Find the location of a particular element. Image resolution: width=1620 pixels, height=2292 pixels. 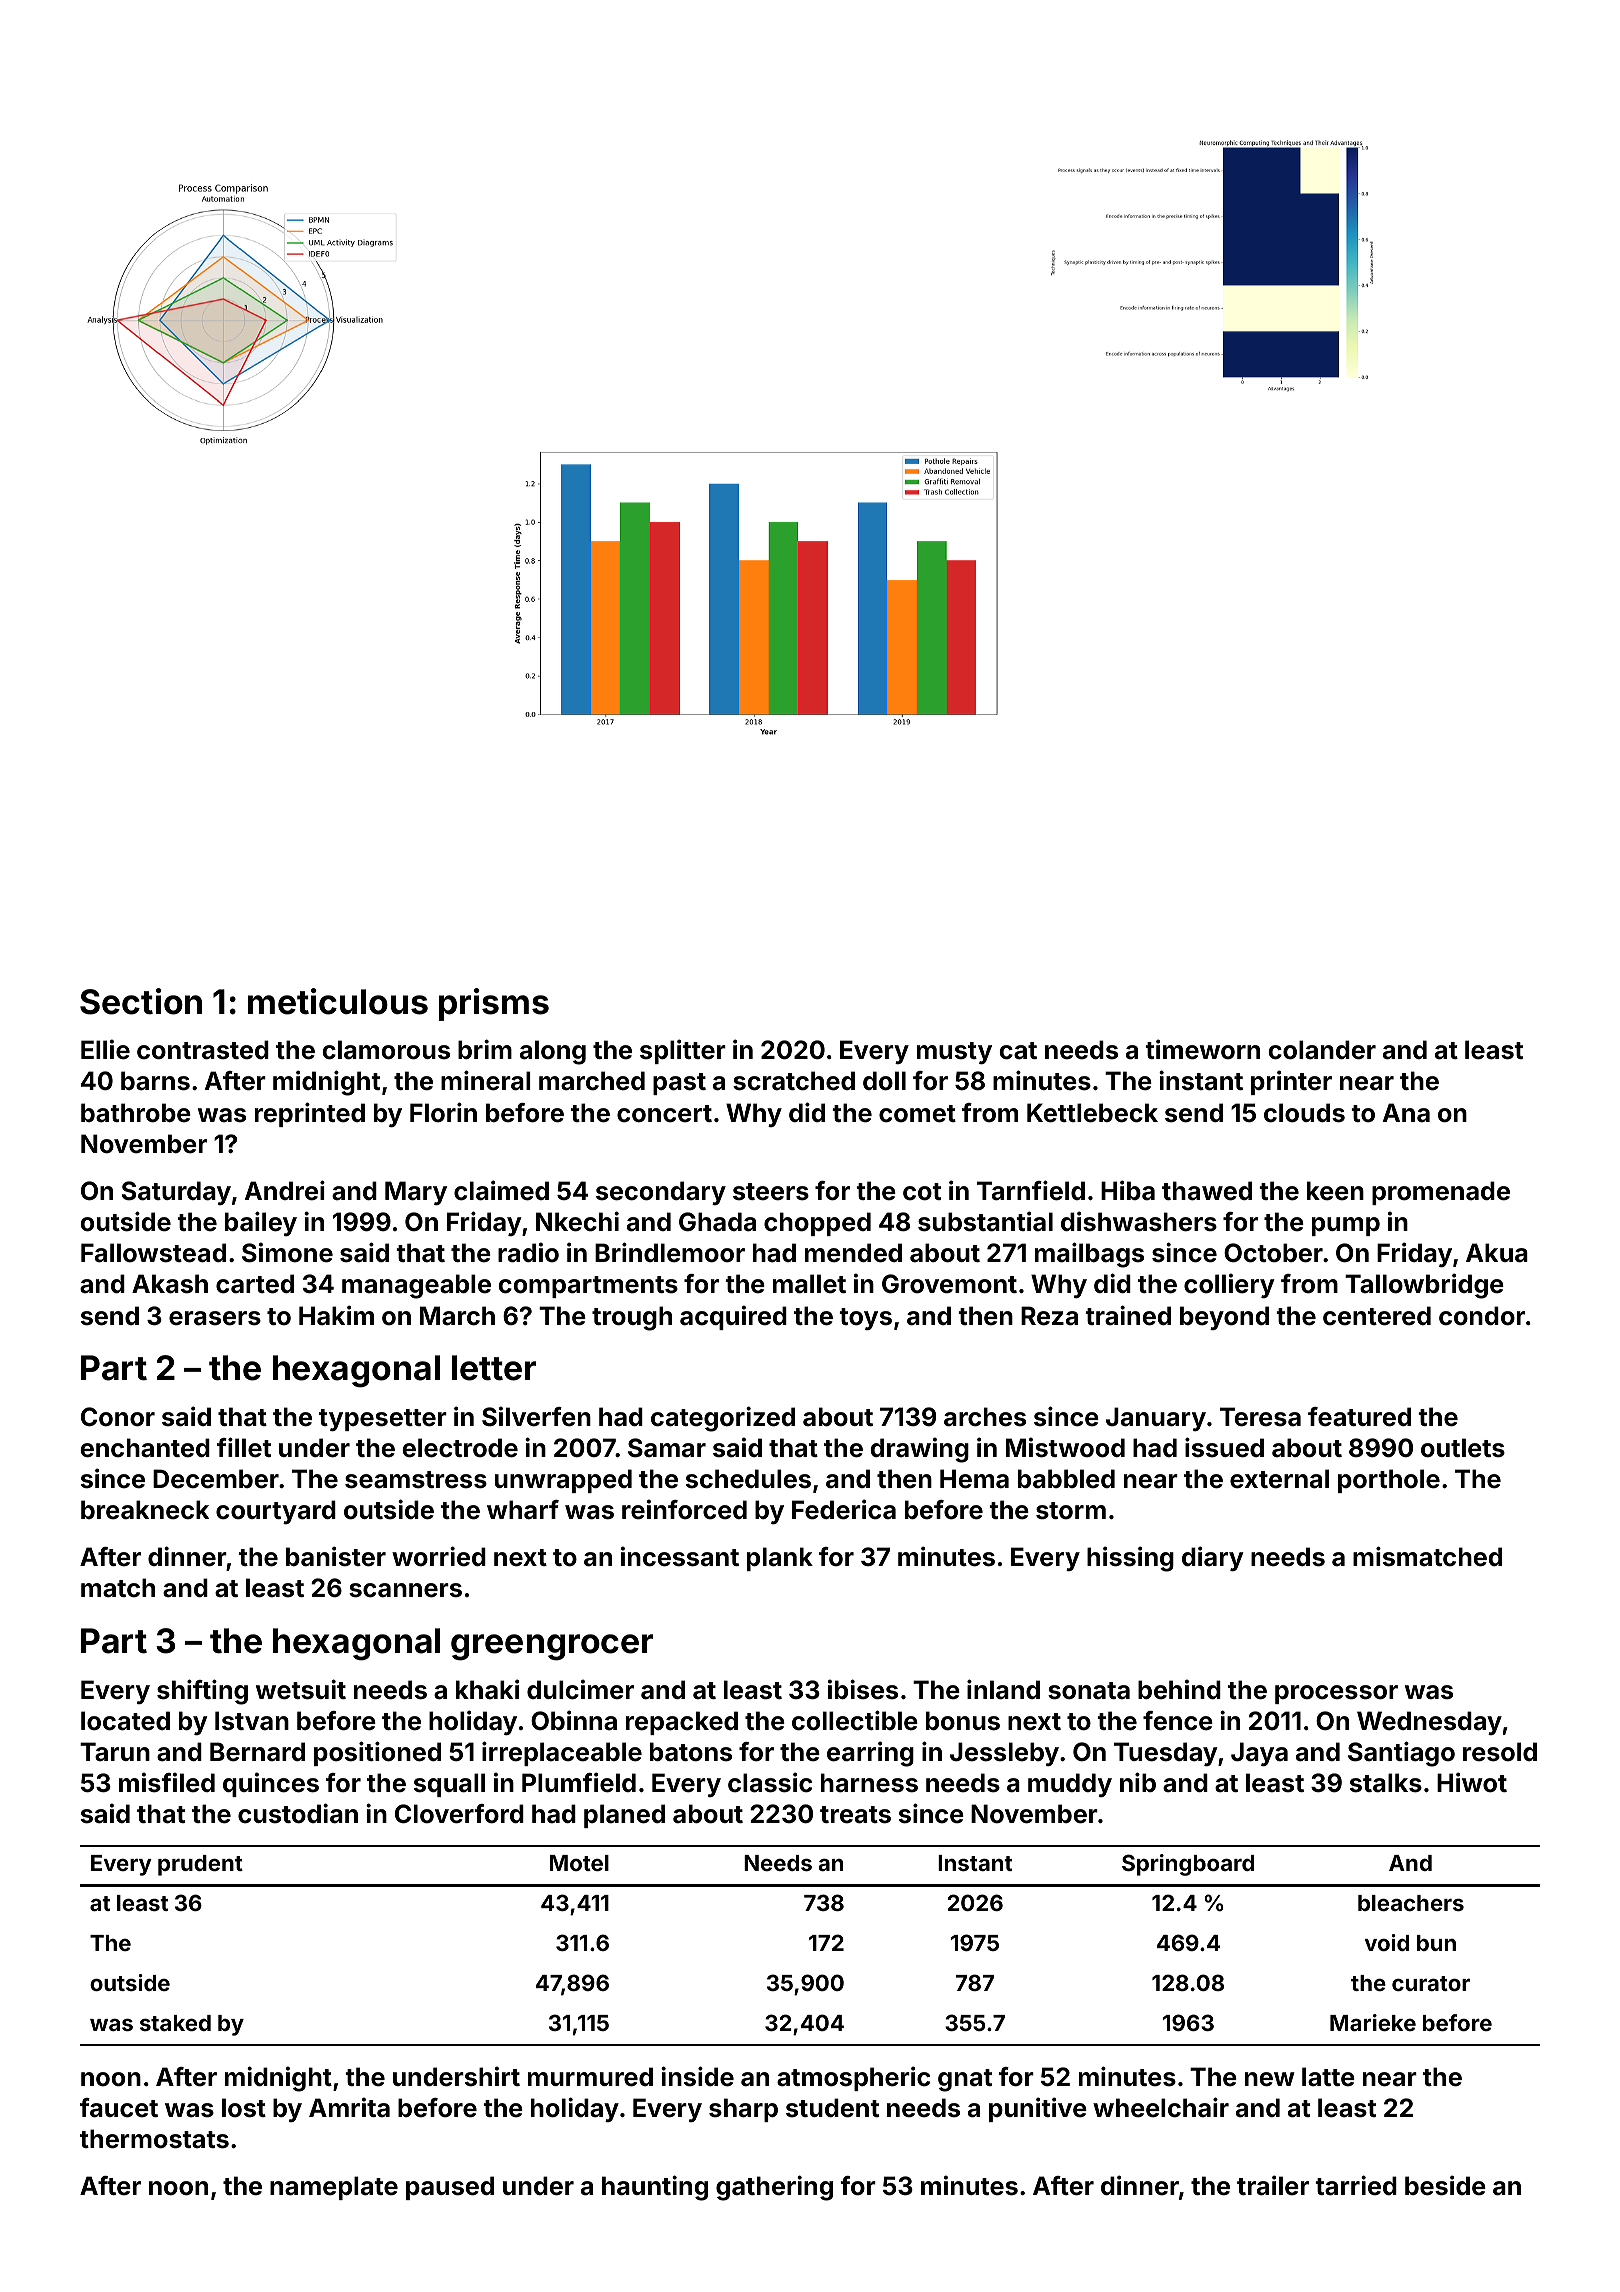

gnat is located at coordinates (965, 2080).
